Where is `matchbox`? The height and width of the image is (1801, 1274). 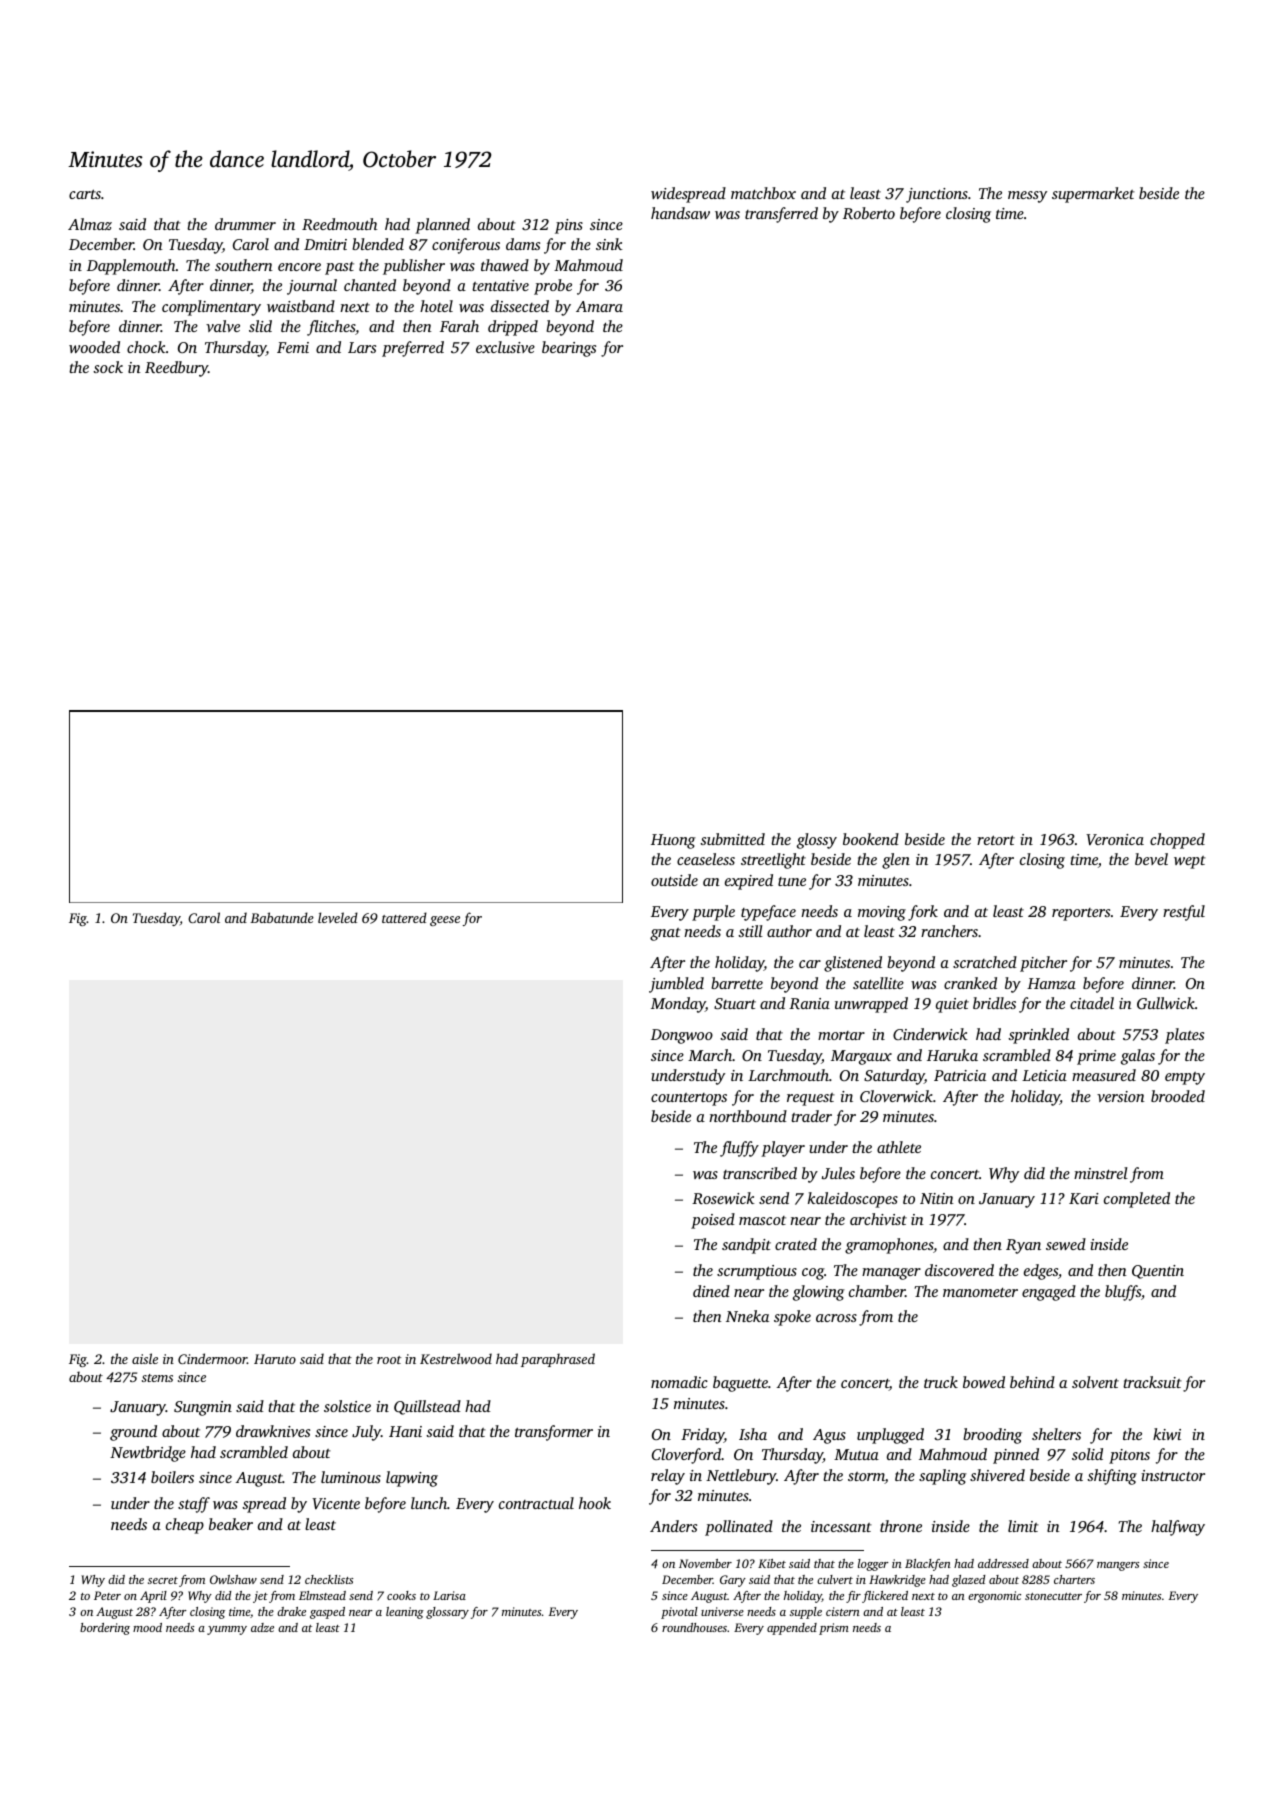 matchbox is located at coordinates (763, 193).
